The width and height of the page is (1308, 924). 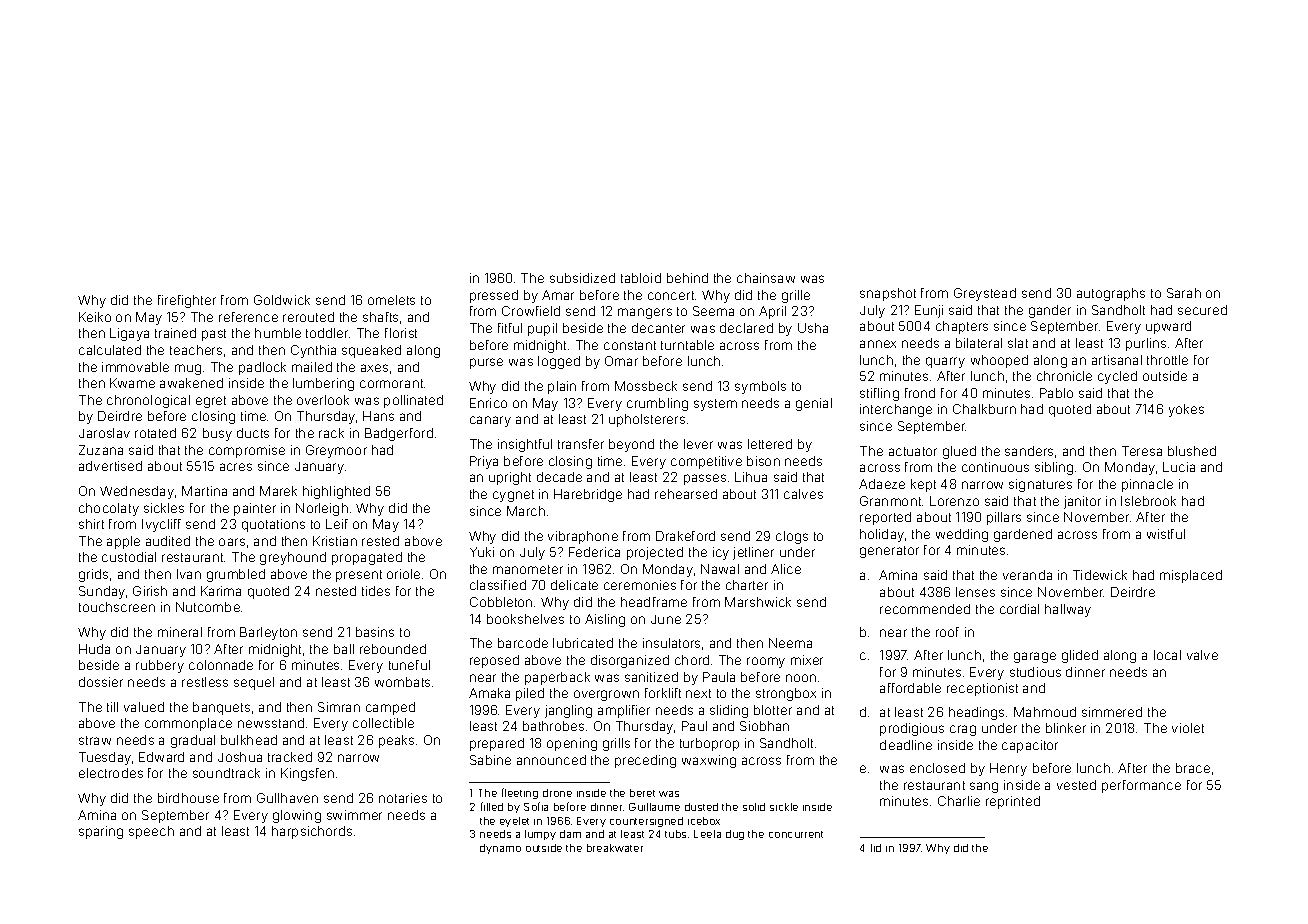 I want to click on kept, so click(x=923, y=485).
